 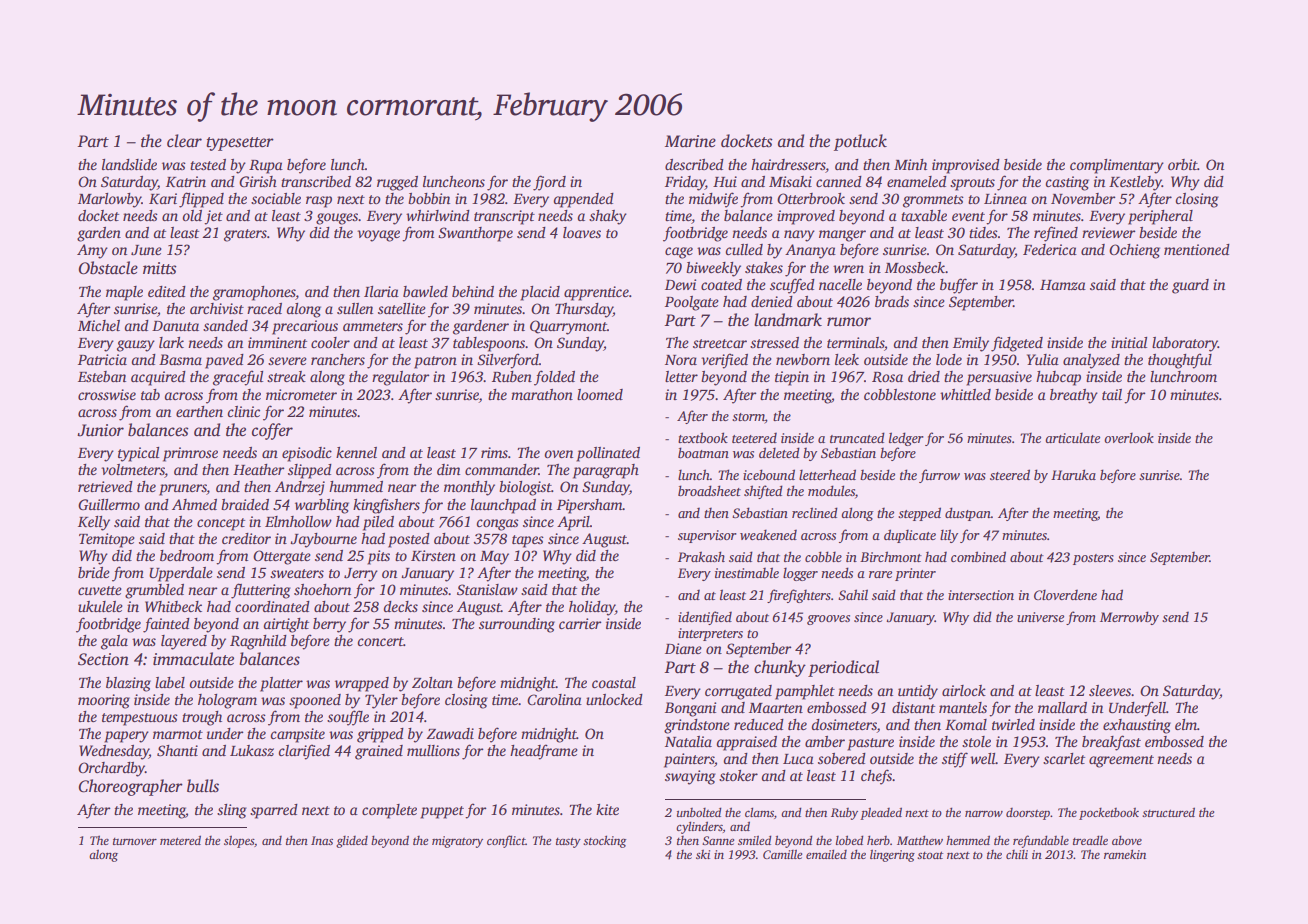 I want to click on Stanislaw, so click(x=487, y=589).
